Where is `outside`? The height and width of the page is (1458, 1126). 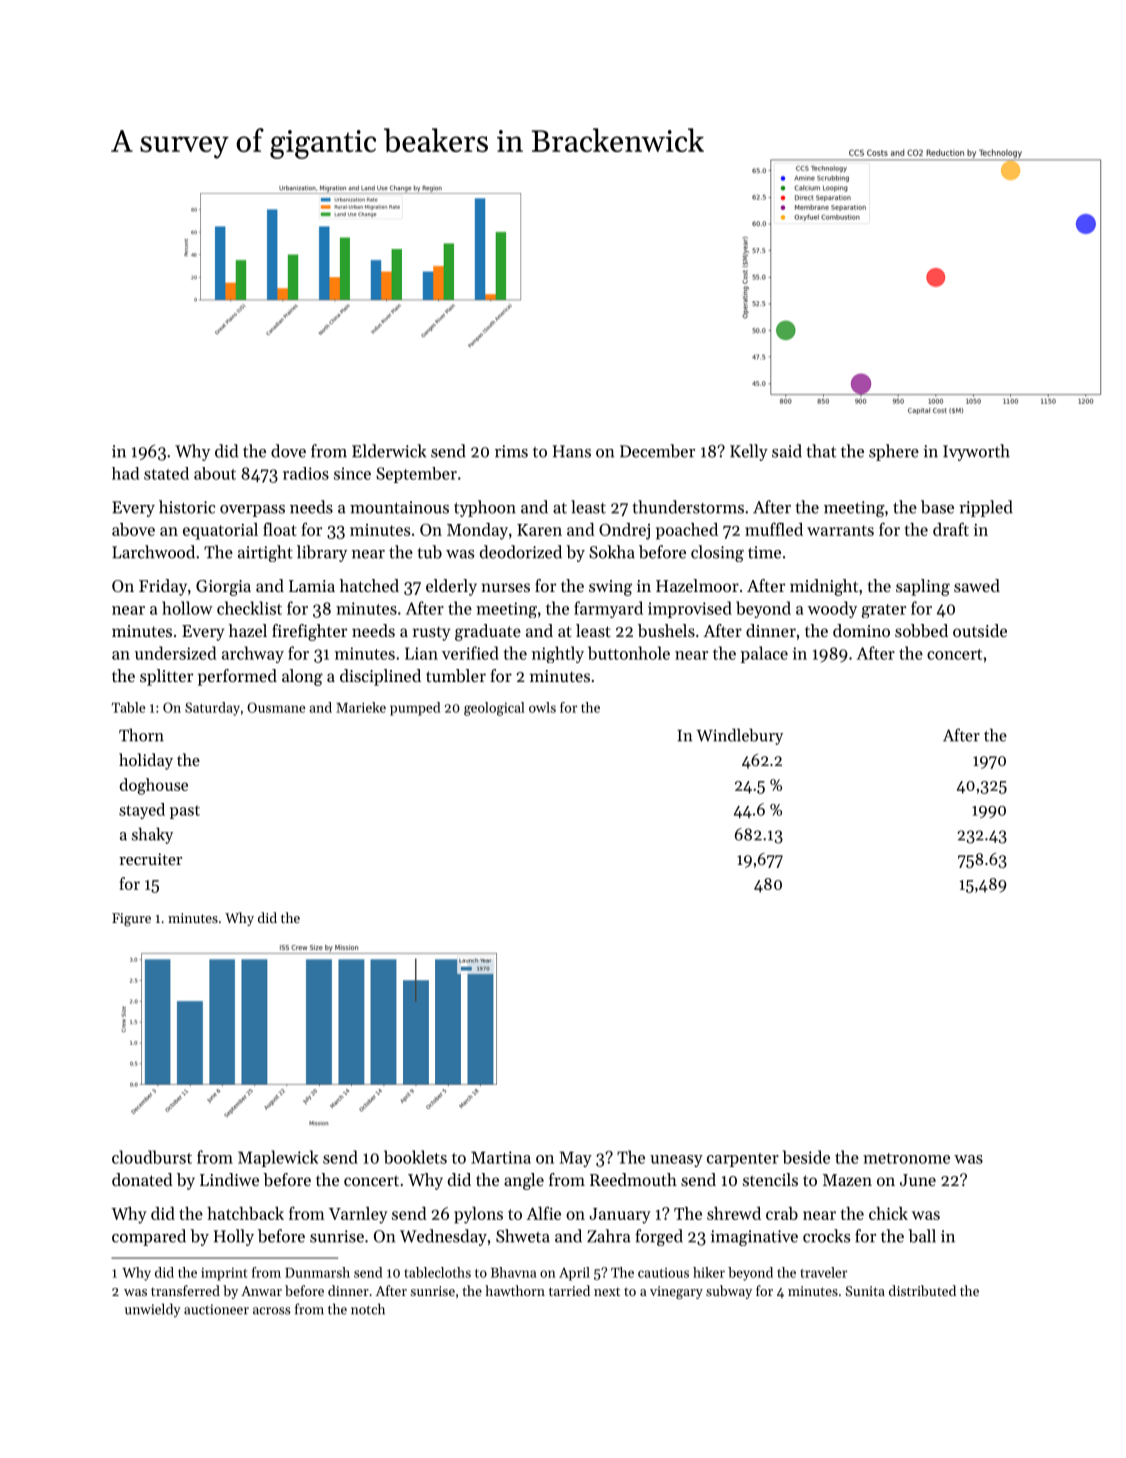
outside is located at coordinates (980, 630).
